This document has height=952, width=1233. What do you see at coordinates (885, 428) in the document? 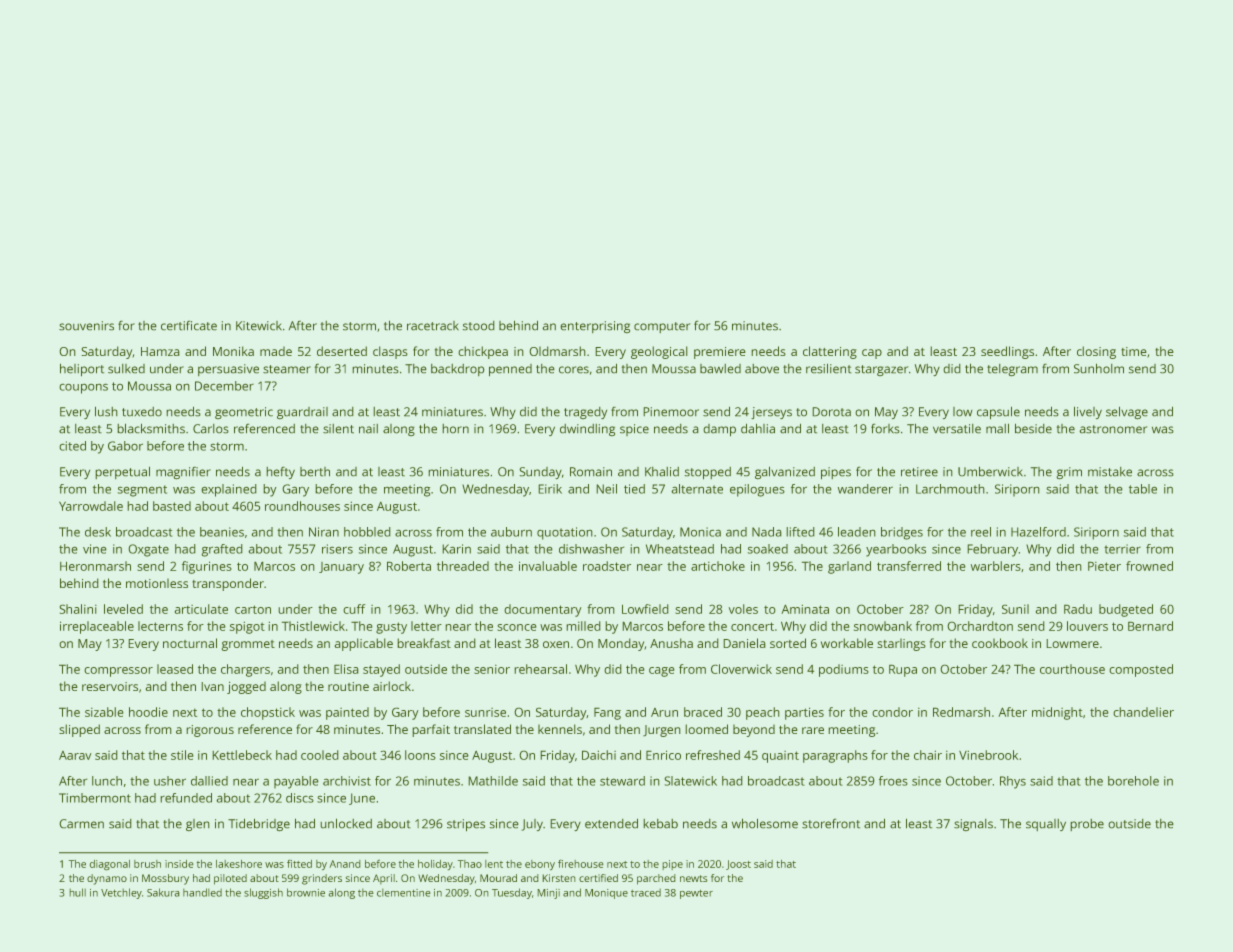
I see `forks` at bounding box center [885, 428].
